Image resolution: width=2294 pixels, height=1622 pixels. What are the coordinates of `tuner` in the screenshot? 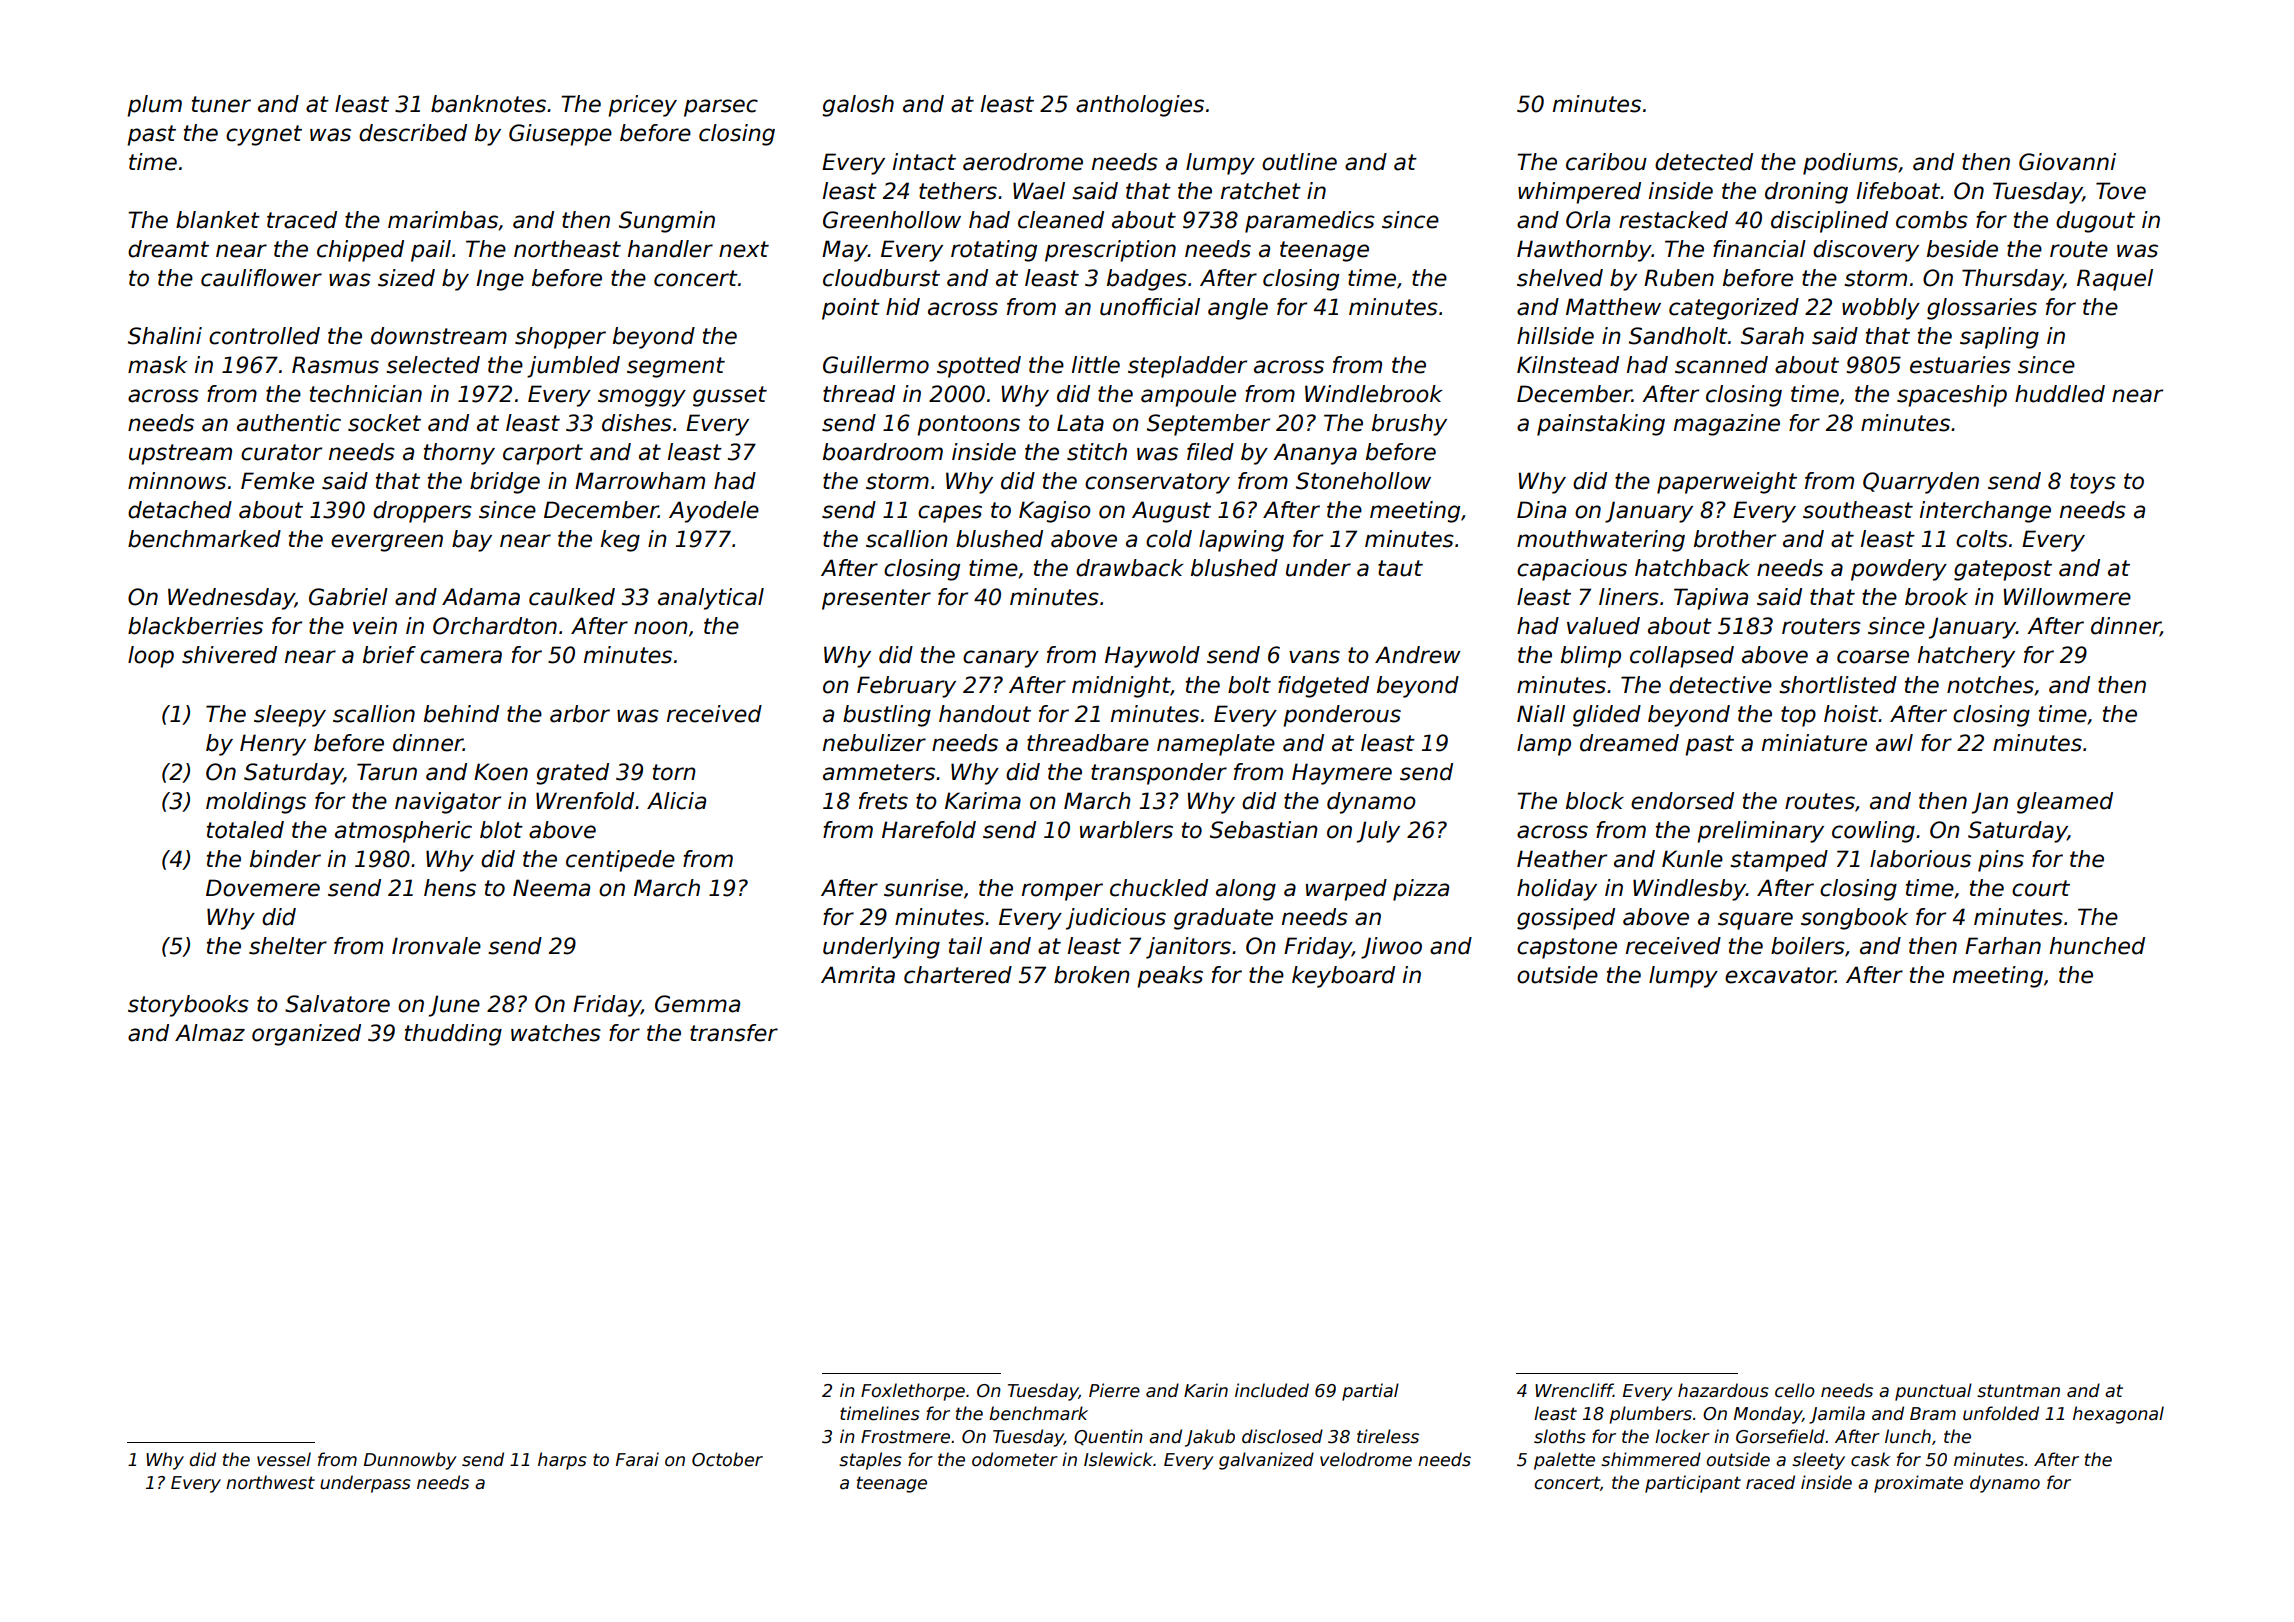 It's located at (221, 104).
